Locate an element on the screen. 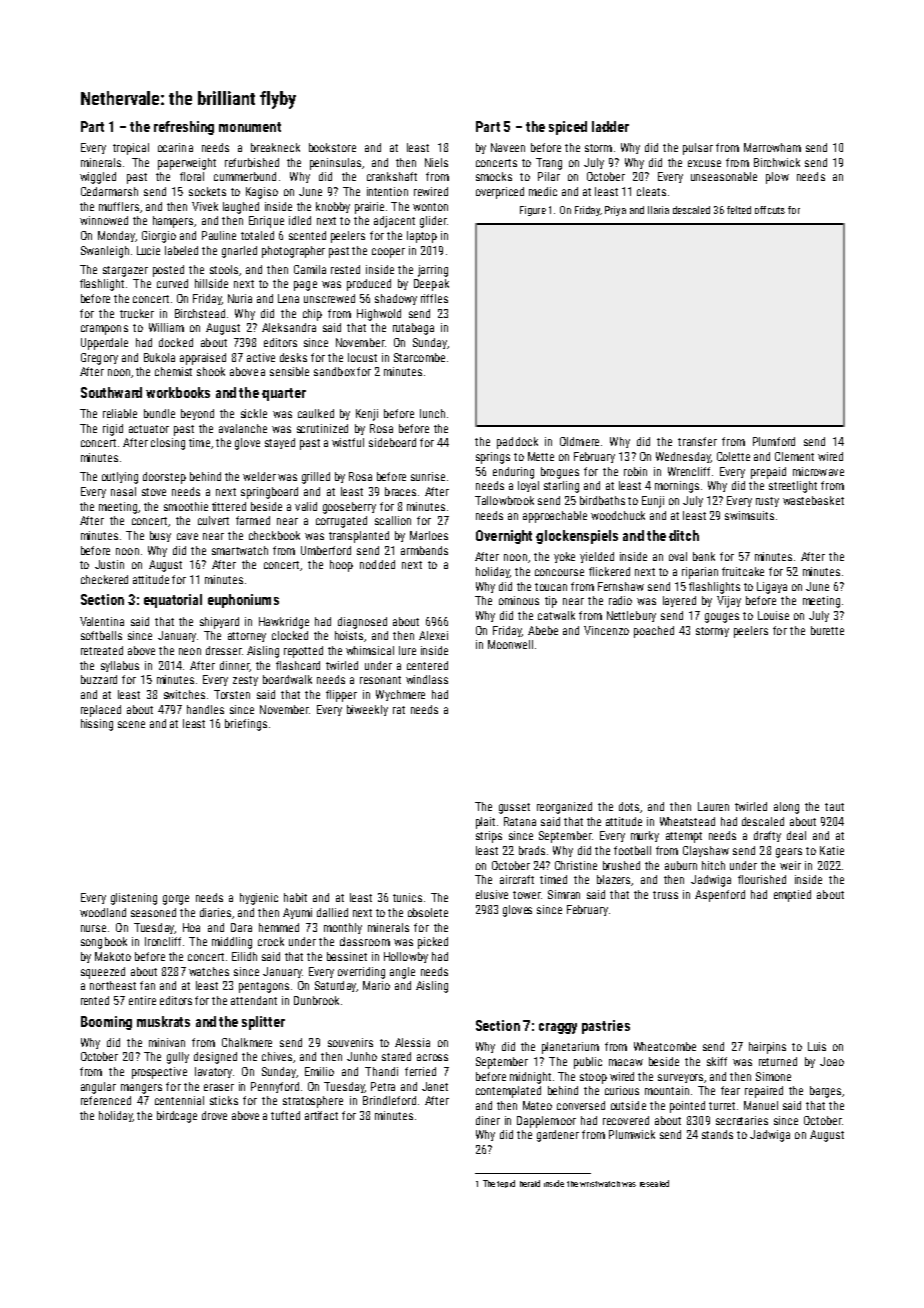  herald is located at coordinates (530, 1183).
